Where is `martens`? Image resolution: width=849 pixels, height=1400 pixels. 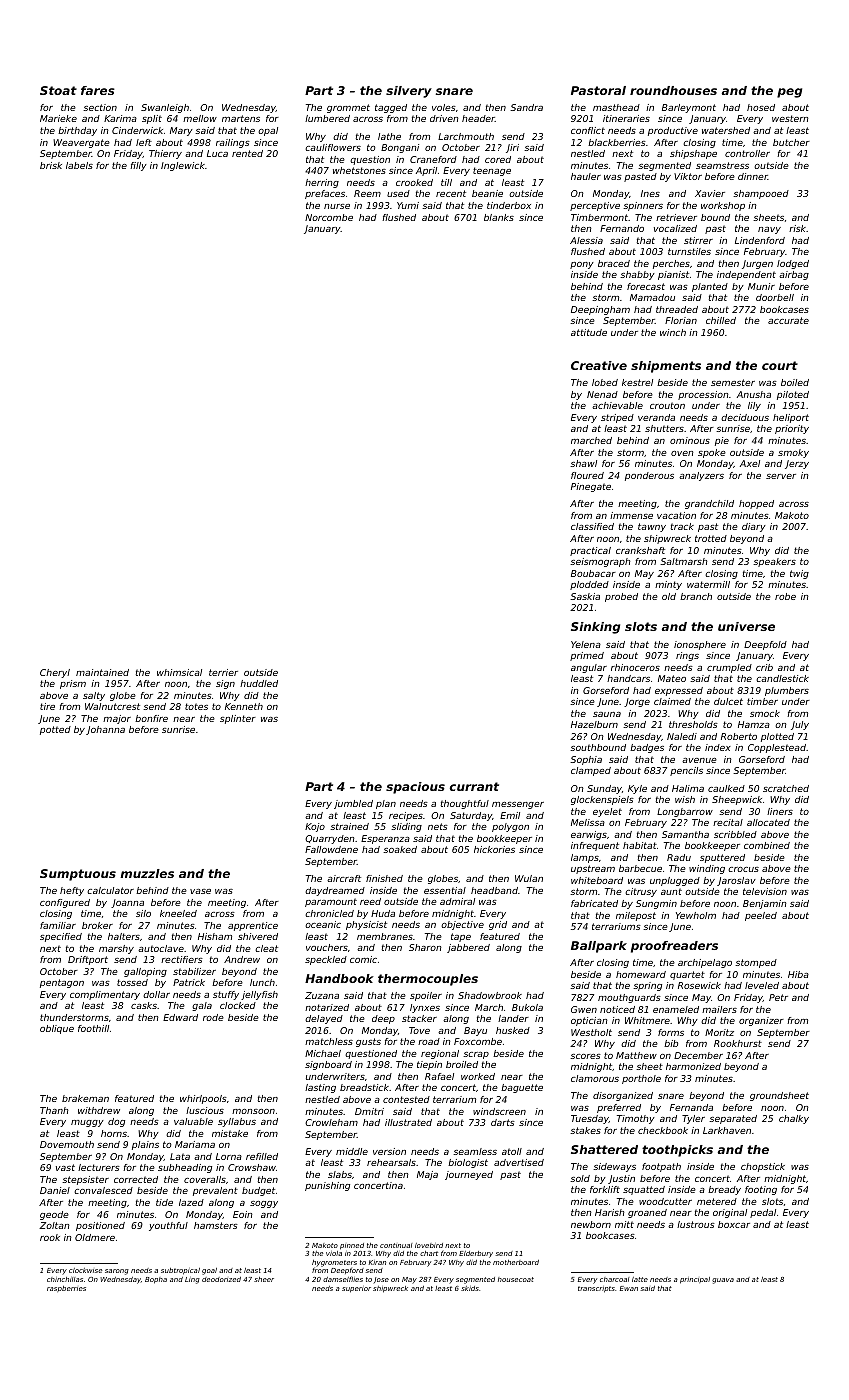
martens is located at coordinates (241, 118).
